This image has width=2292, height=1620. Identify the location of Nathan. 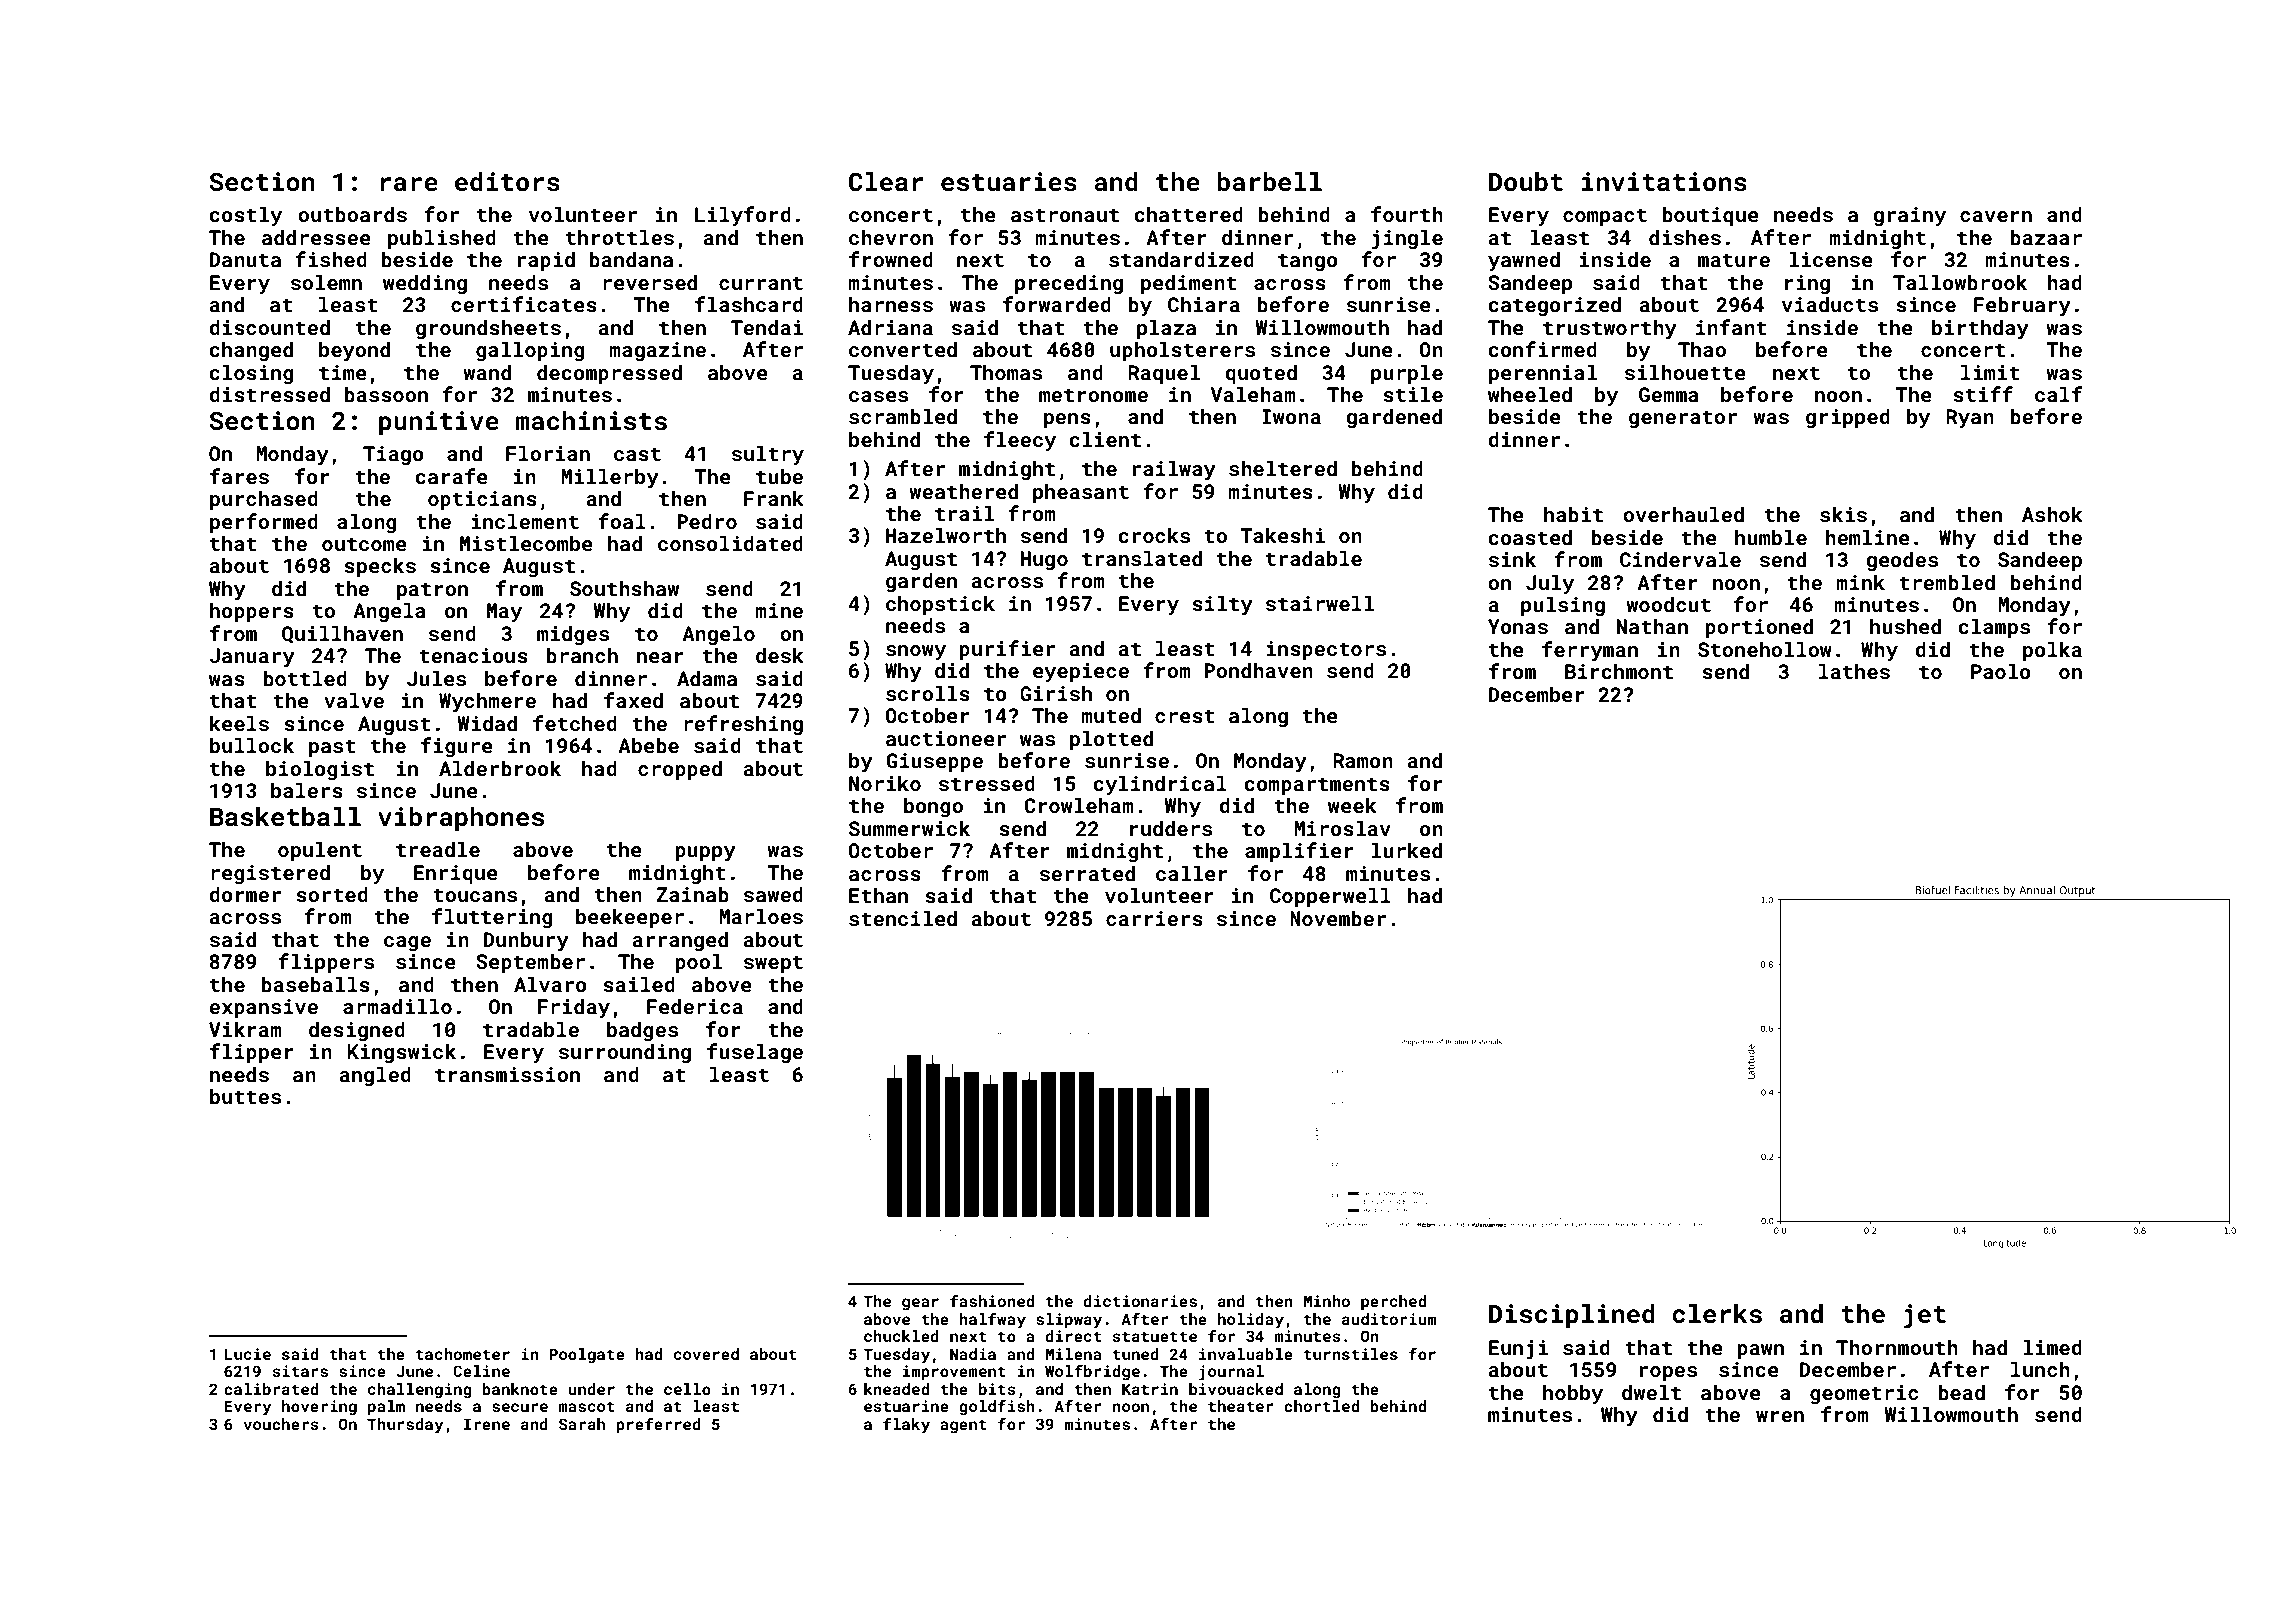
(1652, 626).
